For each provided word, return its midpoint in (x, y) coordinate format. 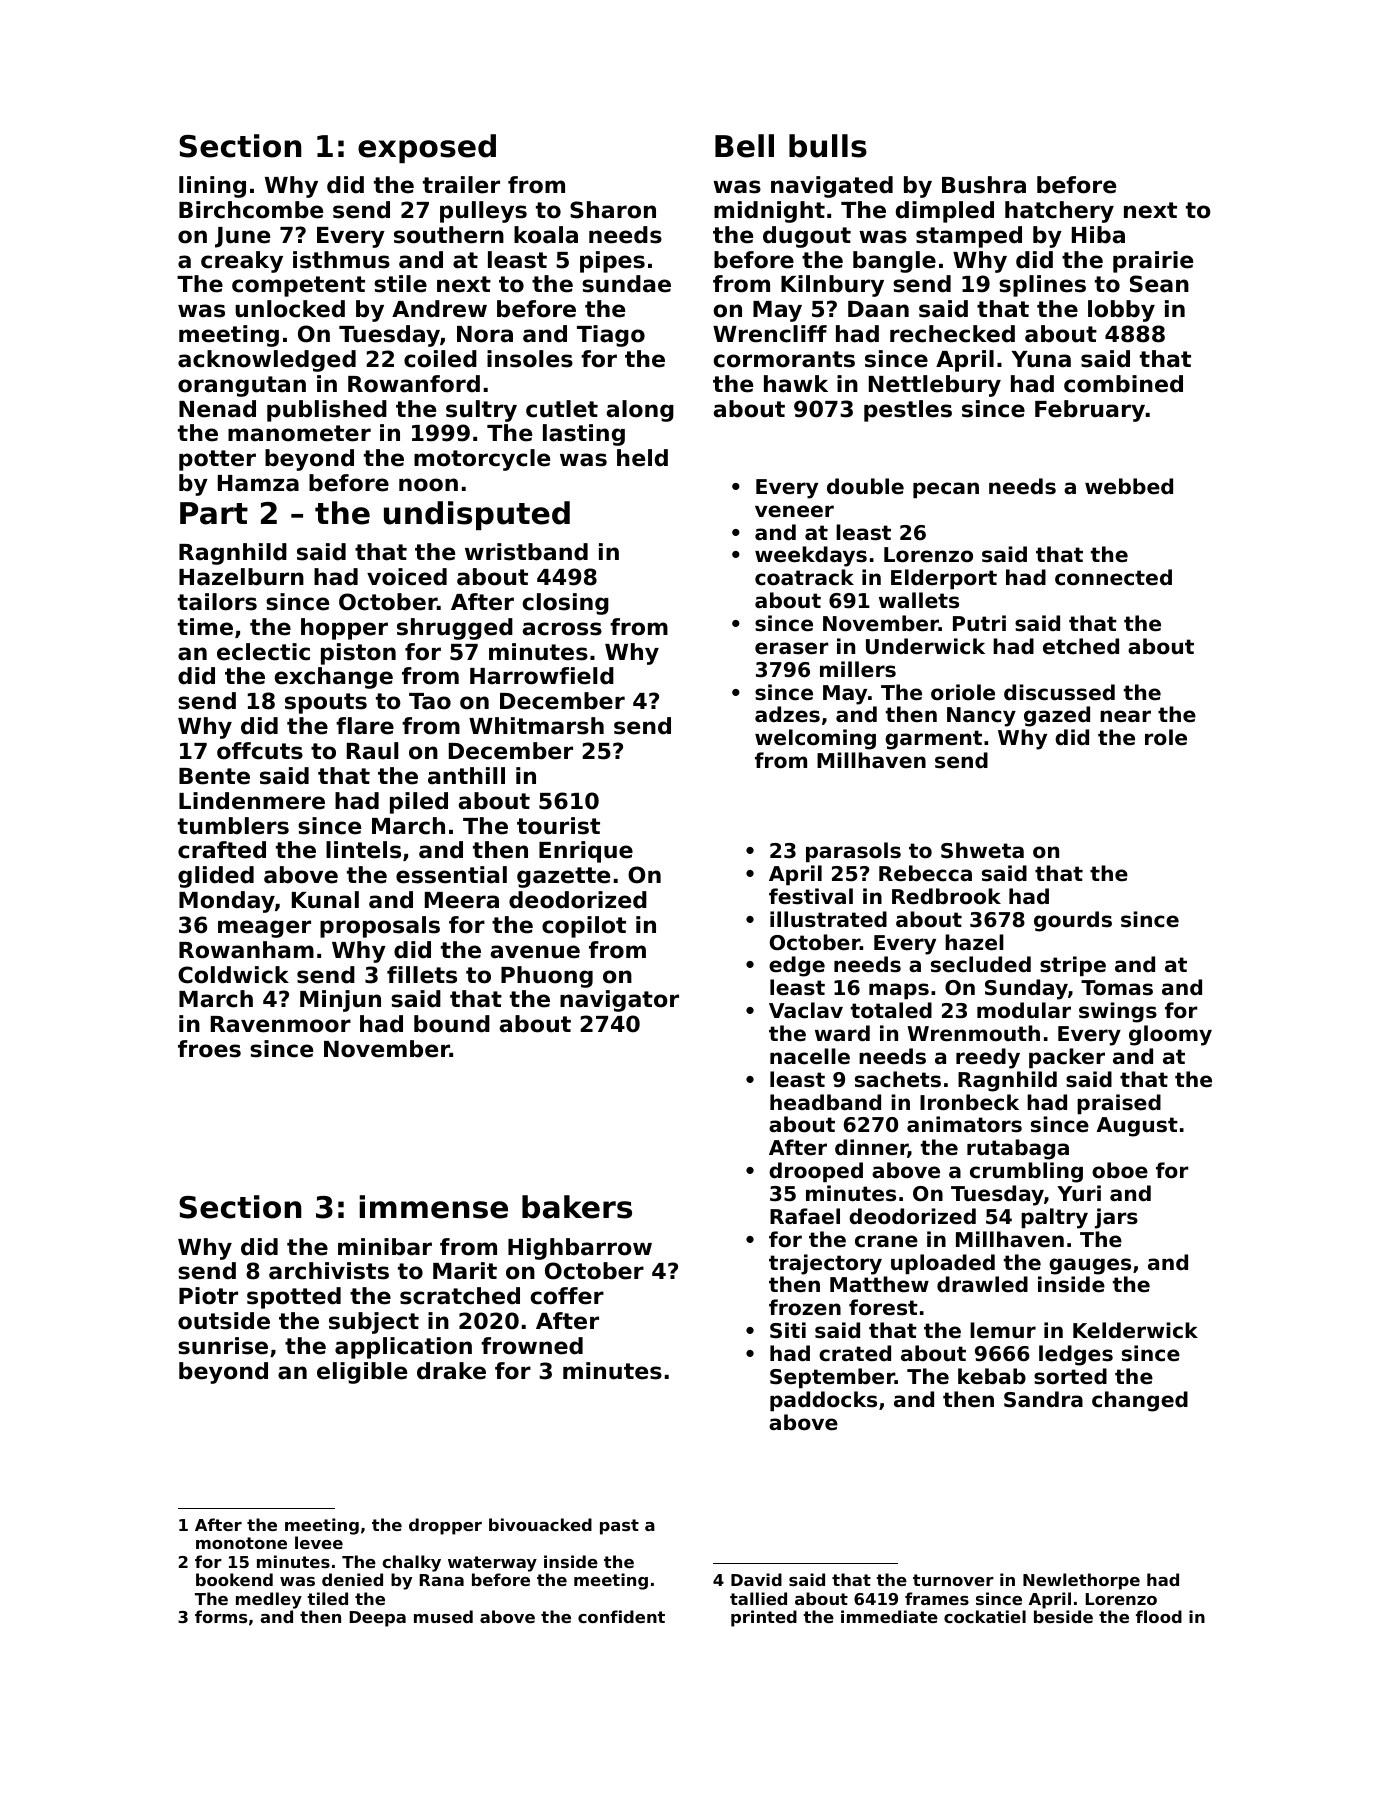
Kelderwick (1135, 1330)
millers (858, 669)
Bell (744, 146)
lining (212, 187)
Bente (214, 776)
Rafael (805, 1216)
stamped (969, 237)
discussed (1059, 692)
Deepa (377, 1619)
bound (452, 1024)
